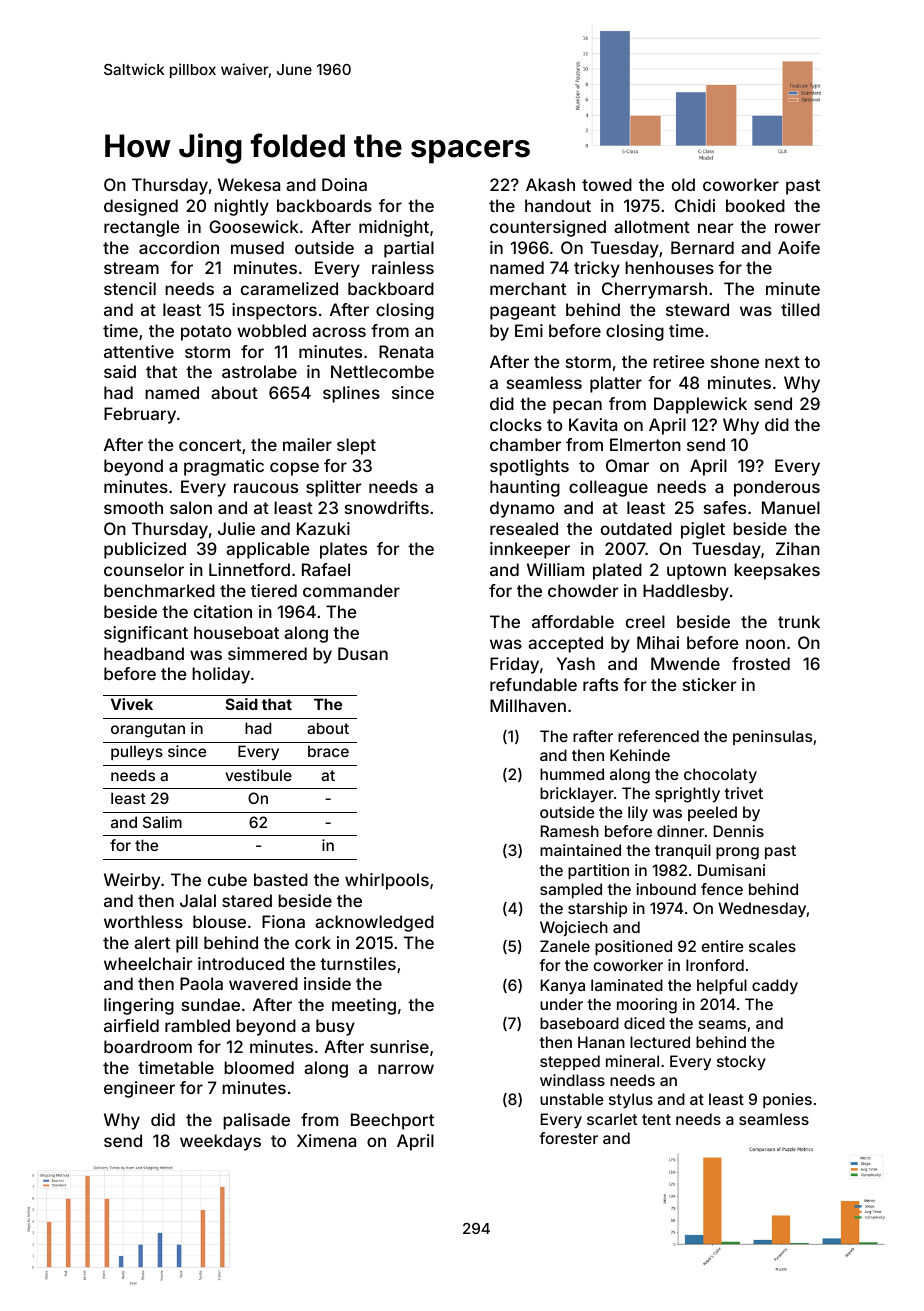 Image resolution: width=924 pixels, height=1311 pixels. Describe the element at coordinates (206, 333) in the screenshot. I see `potato` at that location.
